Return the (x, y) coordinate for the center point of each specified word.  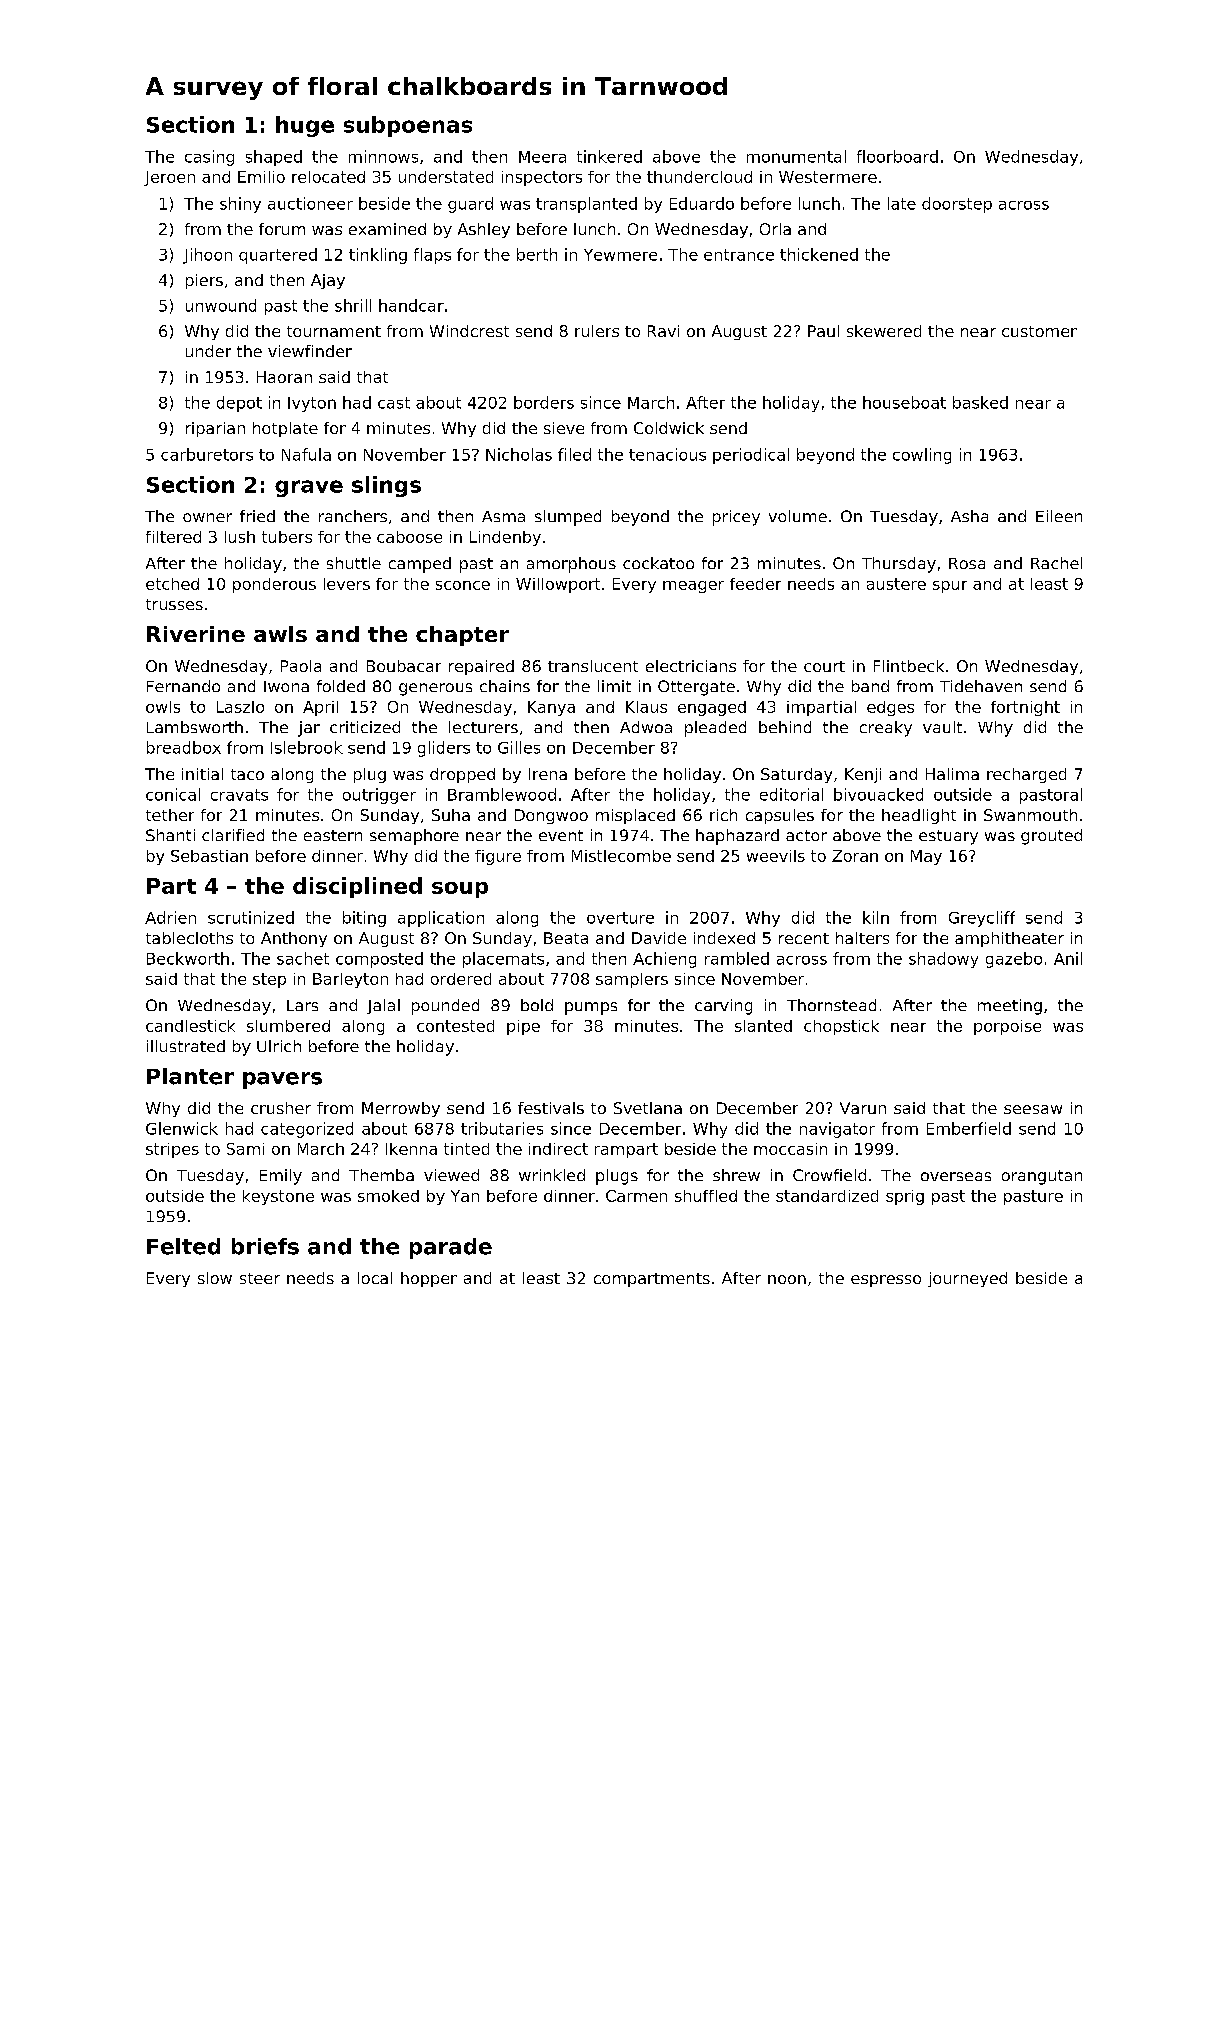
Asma (503, 516)
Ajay (328, 281)
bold (537, 1005)
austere (896, 584)
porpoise (1007, 1027)
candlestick (190, 1026)
